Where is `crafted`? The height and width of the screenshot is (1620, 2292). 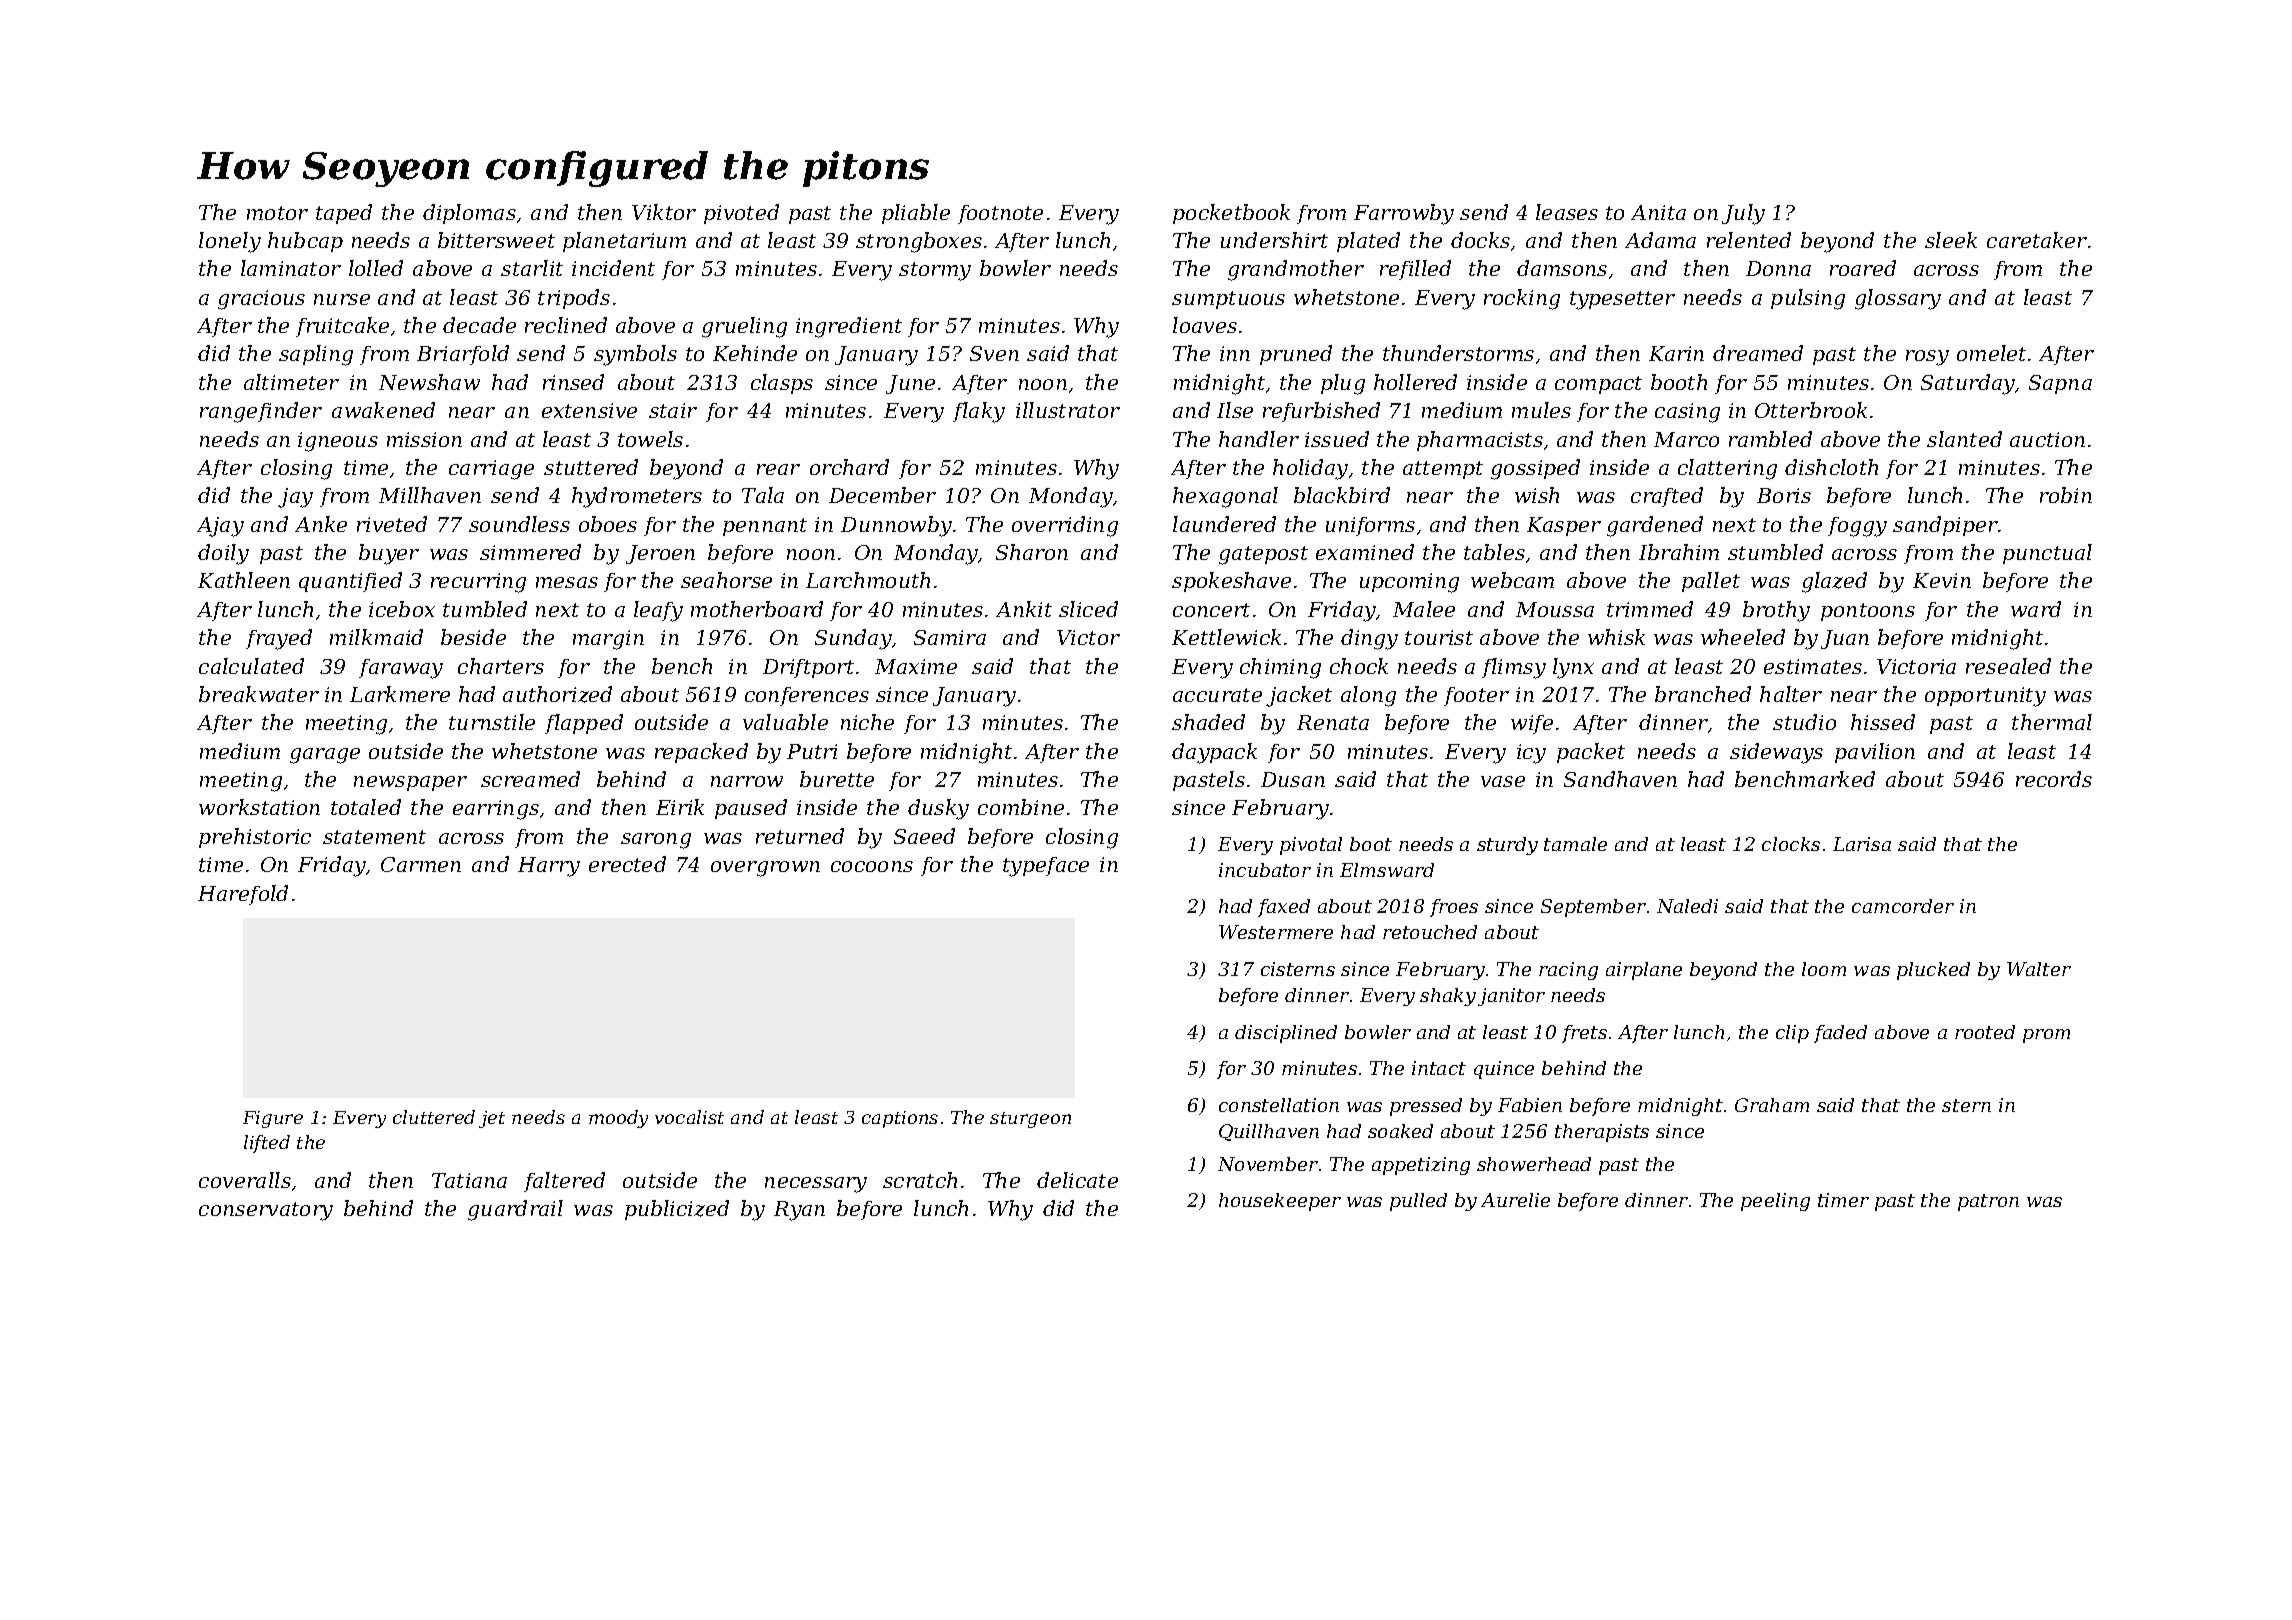 crafted is located at coordinates (1667, 497).
